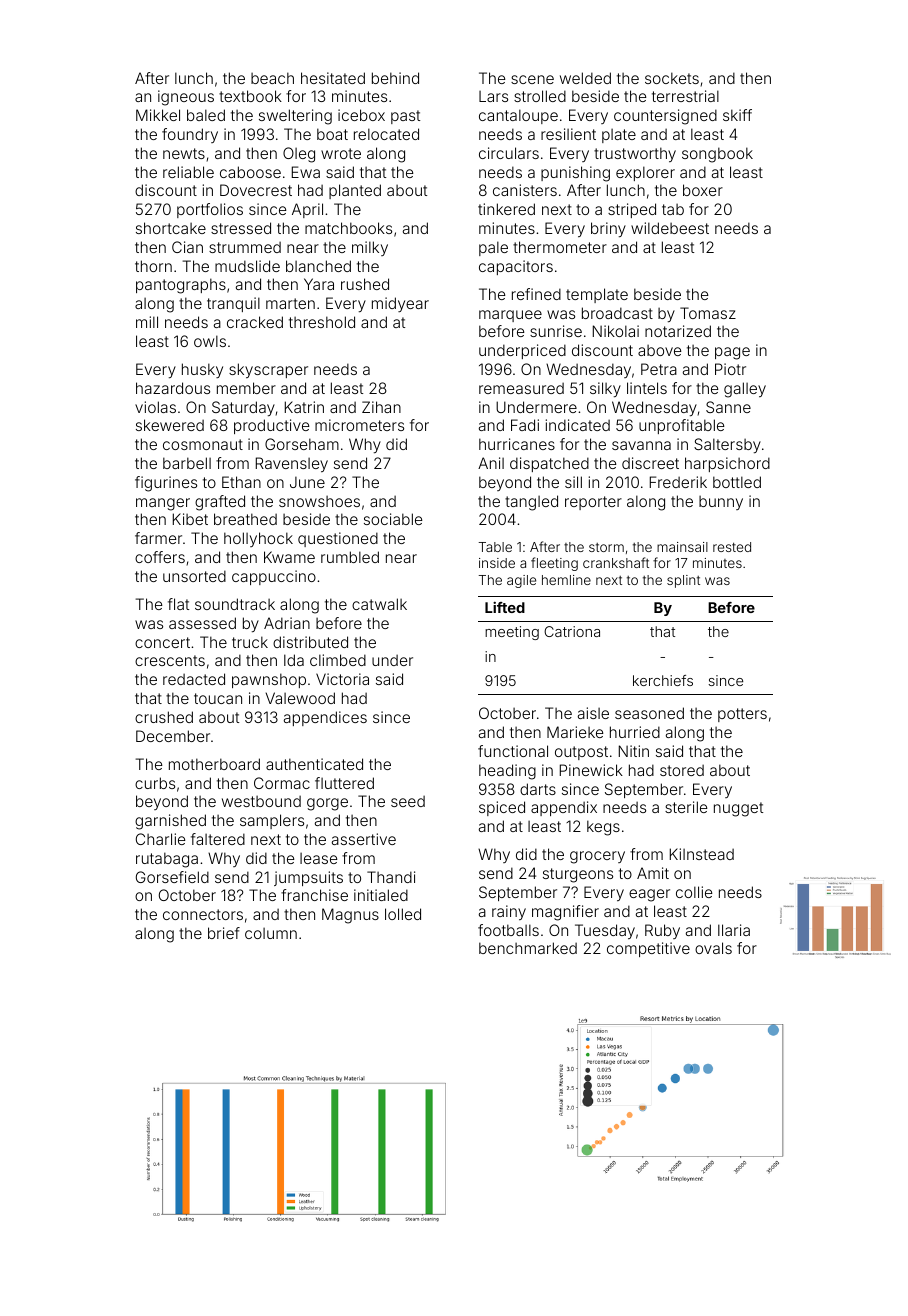 This page has height=1316, width=908. I want to click on hemline, so click(566, 580).
